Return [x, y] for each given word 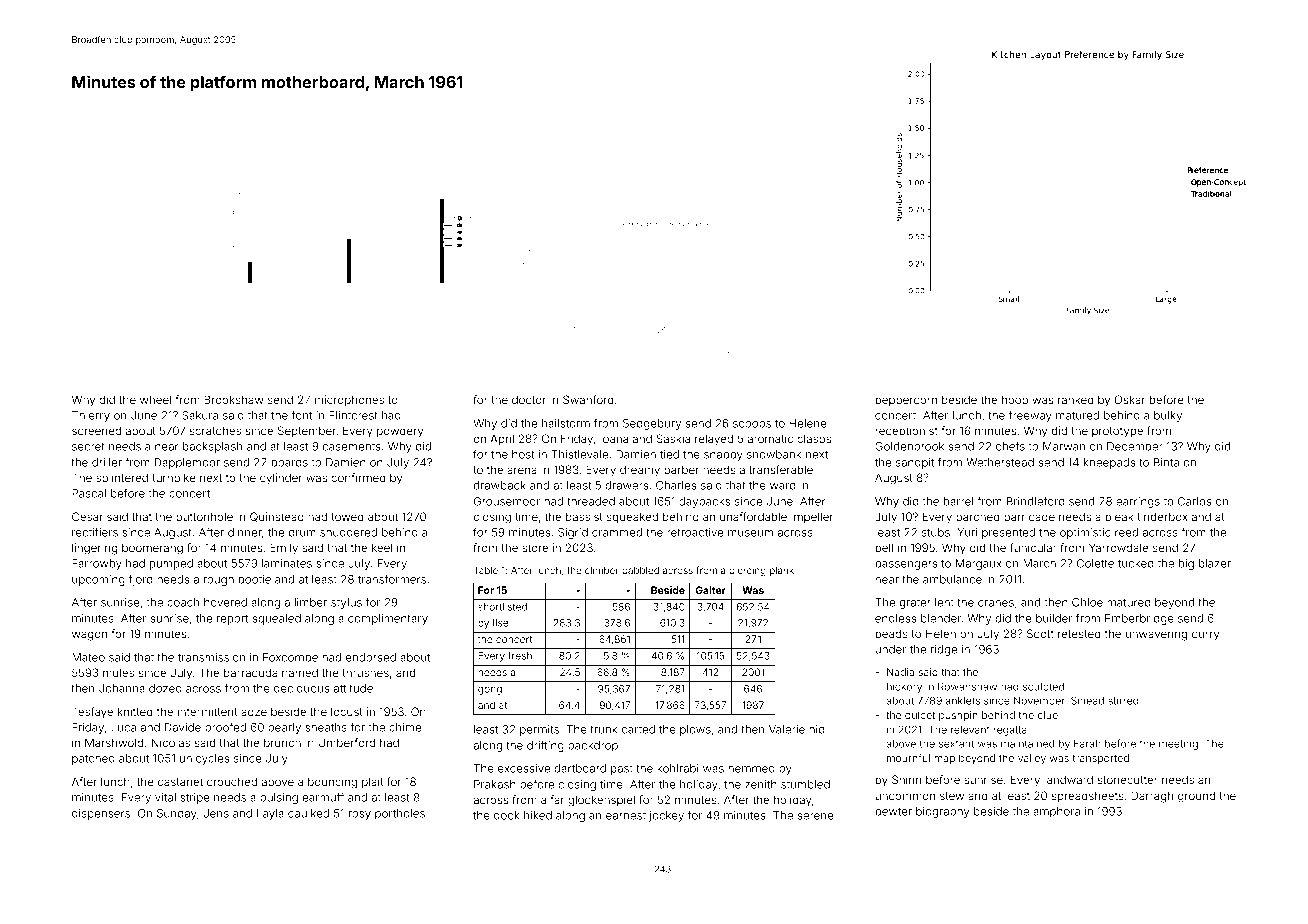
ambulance [952, 579]
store [535, 548]
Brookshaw [233, 399]
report [232, 619]
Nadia [900, 672]
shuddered [348, 532]
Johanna [122, 688]
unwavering [1156, 635]
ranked [1076, 400]
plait [372, 783]
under [890, 649]
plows [695, 730]
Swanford [588, 399]
